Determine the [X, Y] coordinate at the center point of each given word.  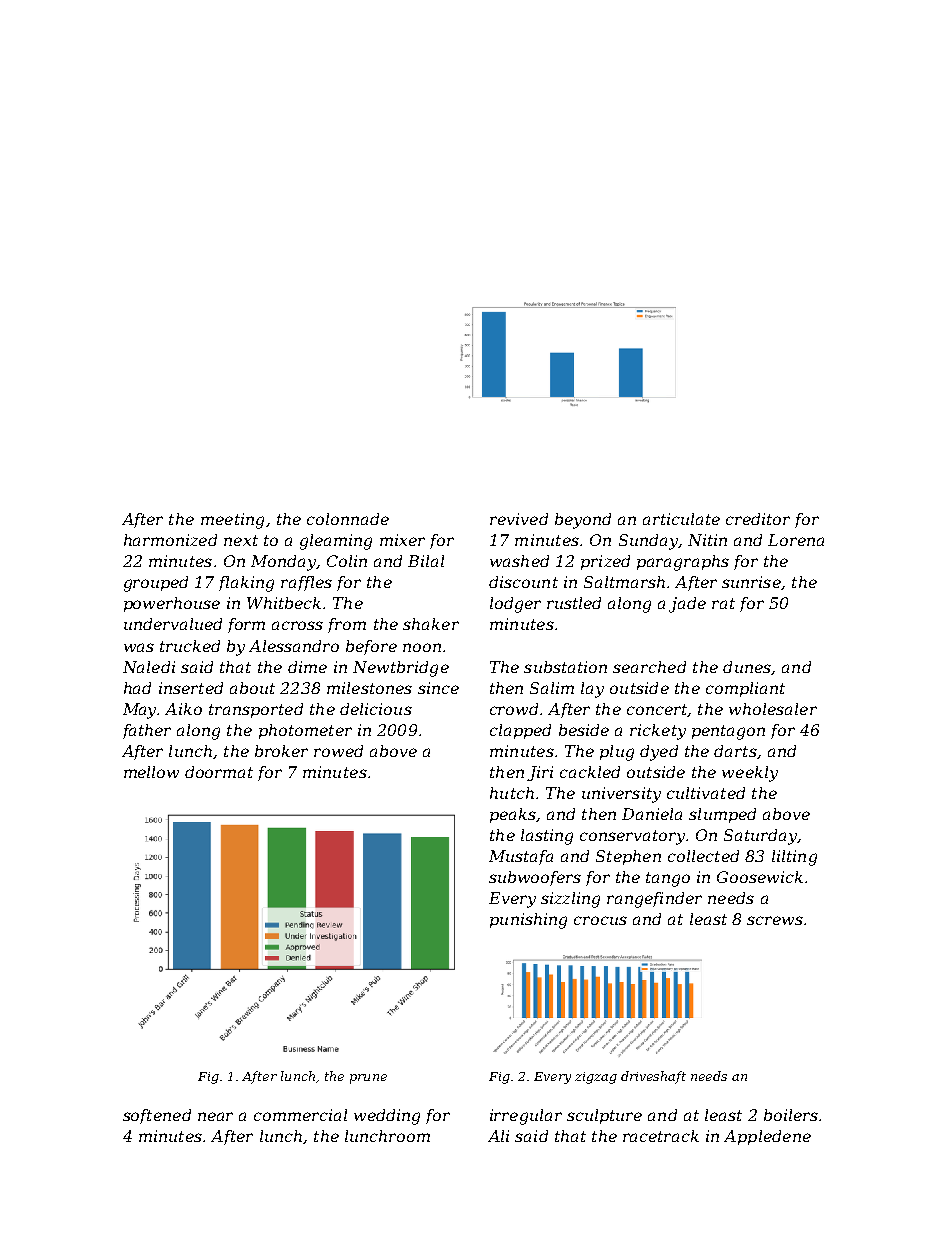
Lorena [796, 540]
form [246, 625]
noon [422, 647]
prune [368, 1079]
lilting [794, 858]
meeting [232, 521]
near [215, 1116]
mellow [151, 772]
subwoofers [535, 878]
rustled [574, 603]
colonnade [348, 519]
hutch [512, 793]
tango [668, 879]
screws [775, 920]
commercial [300, 1115]
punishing [528, 921]
